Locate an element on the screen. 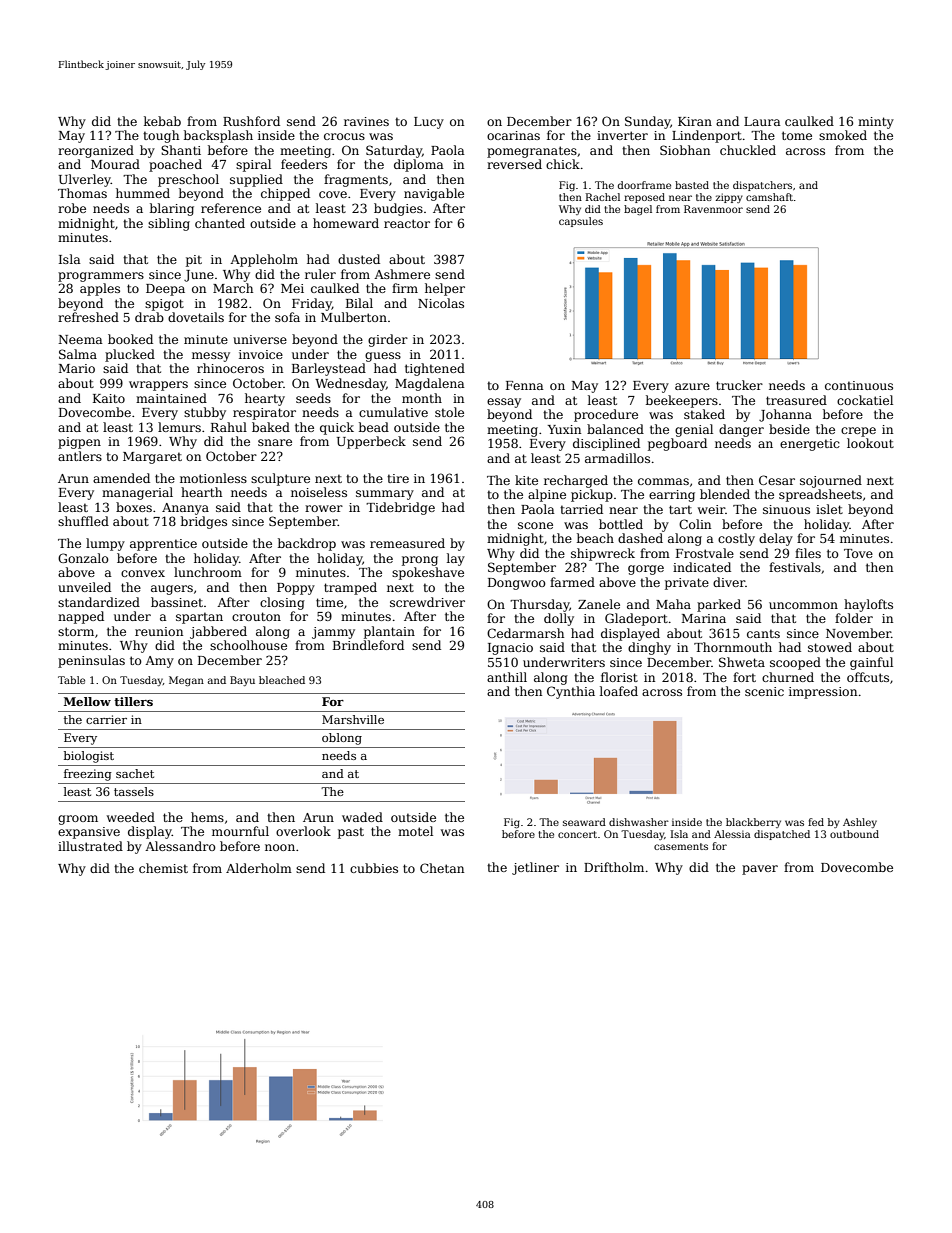 The width and height of the screenshot is (952, 1233). plantain is located at coordinates (389, 632).
